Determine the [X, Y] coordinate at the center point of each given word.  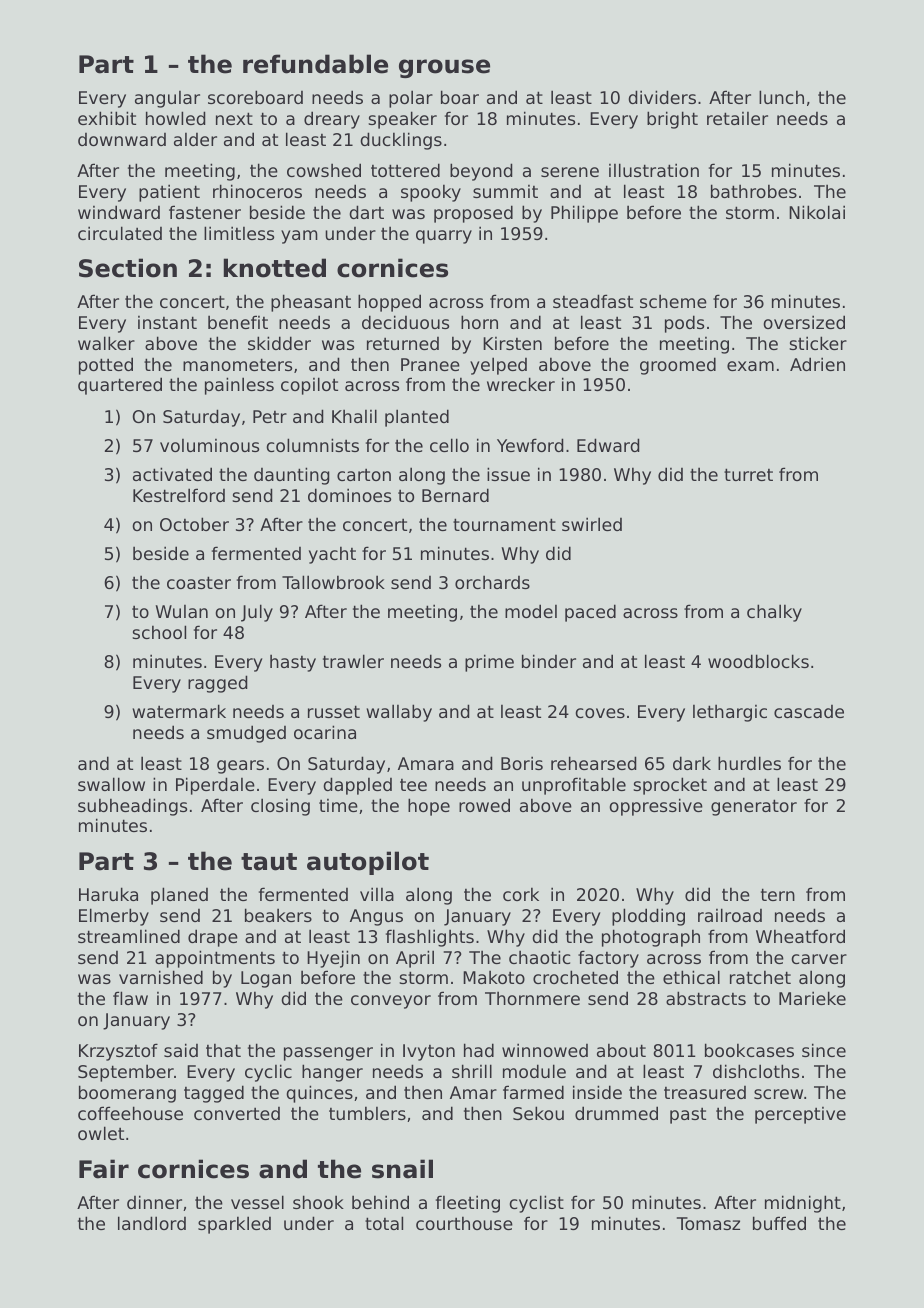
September [126, 1073]
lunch [781, 97]
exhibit [107, 118]
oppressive [656, 807]
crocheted [575, 977]
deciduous [405, 322]
